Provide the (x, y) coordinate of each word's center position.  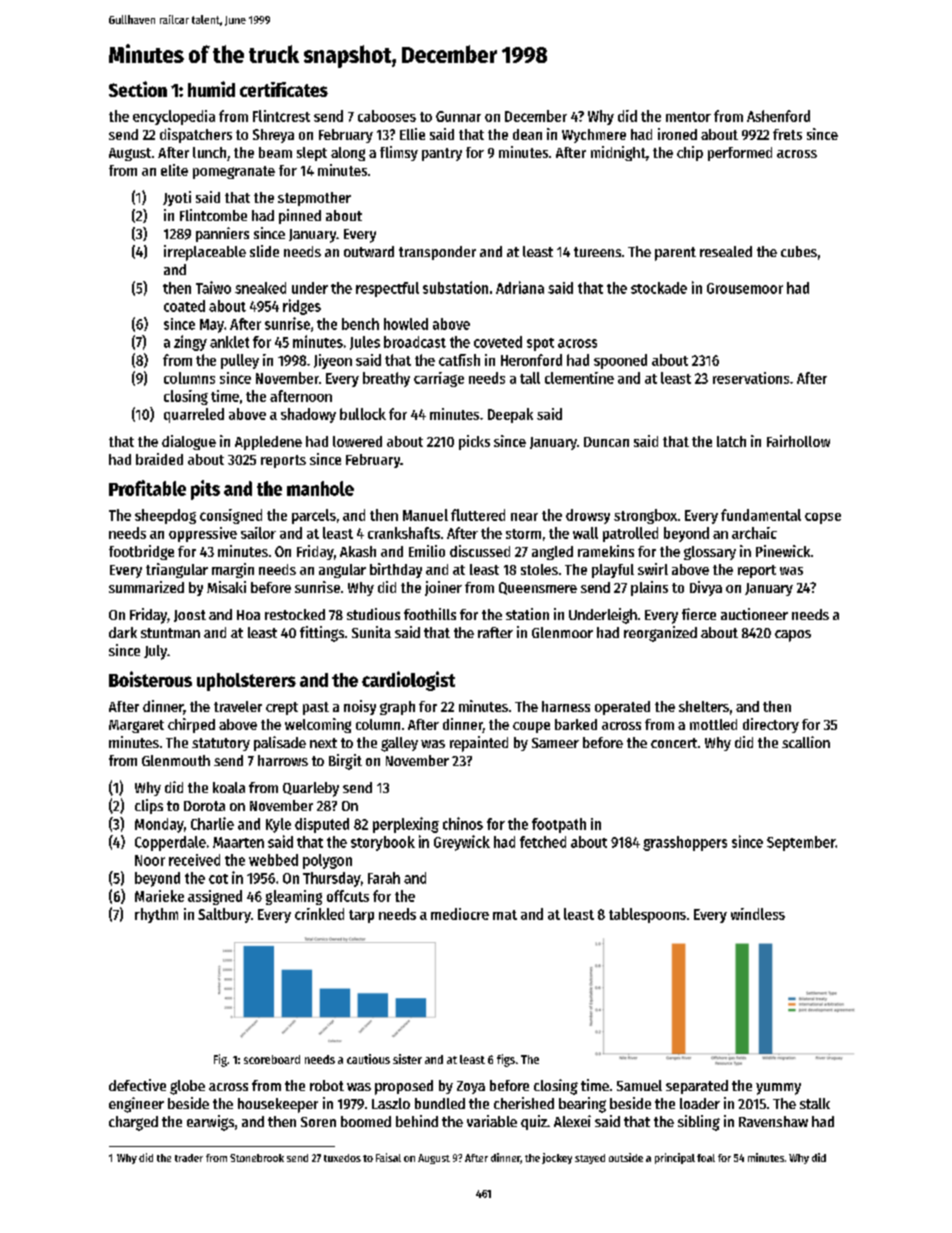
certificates (284, 89)
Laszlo (391, 1103)
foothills (430, 614)
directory (771, 725)
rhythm (156, 915)
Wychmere (594, 136)
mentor (688, 117)
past (316, 708)
